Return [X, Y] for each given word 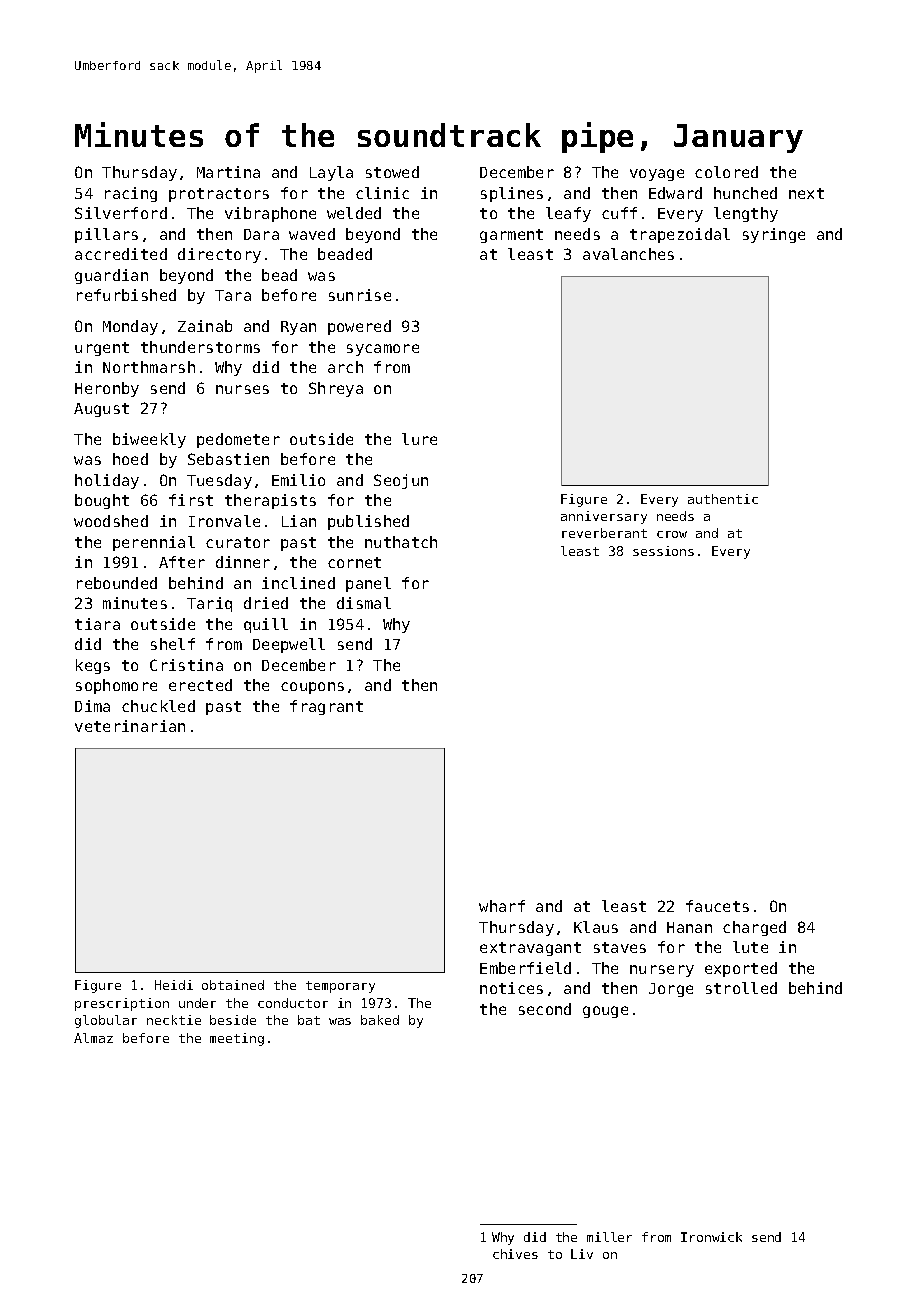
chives [515, 1254]
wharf [502, 906]
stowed [392, 172]
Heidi [174, 985]
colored [726, 172]
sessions [663, 551]
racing [131, 194]
